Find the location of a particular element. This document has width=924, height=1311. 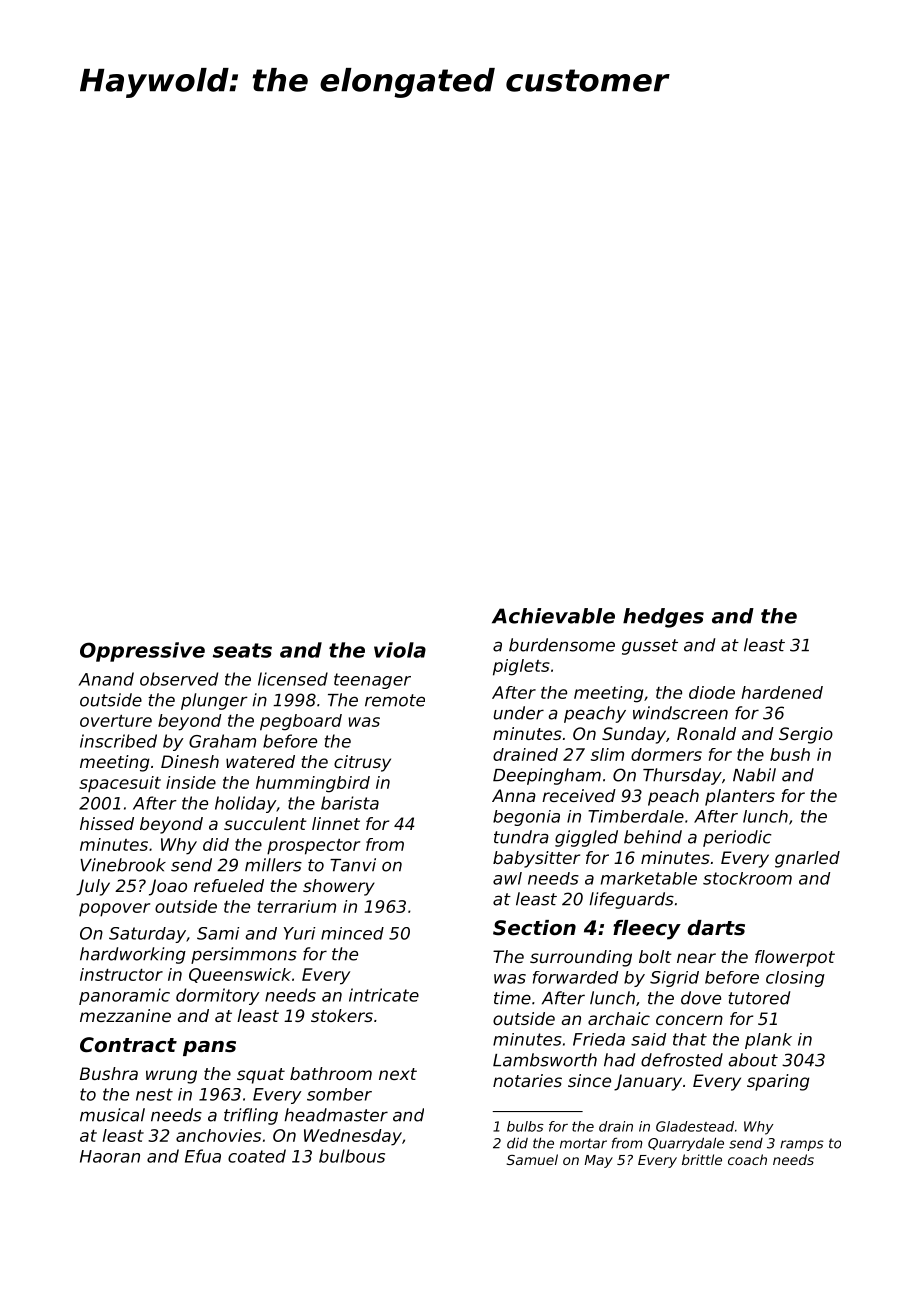

viola is located at coordinates (400, 650).
